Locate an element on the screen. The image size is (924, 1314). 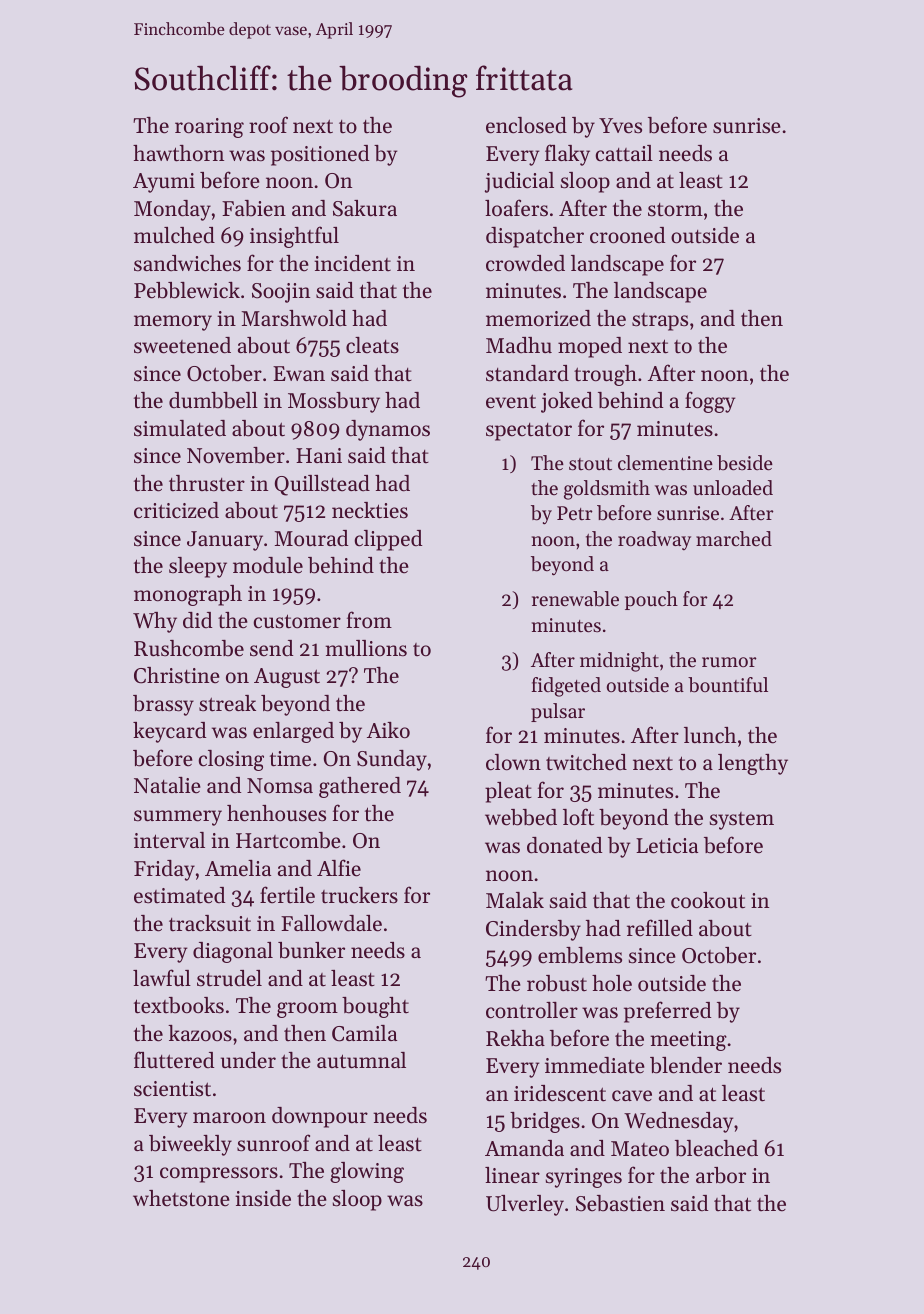
midnight is located at coordinates (619, 662).
